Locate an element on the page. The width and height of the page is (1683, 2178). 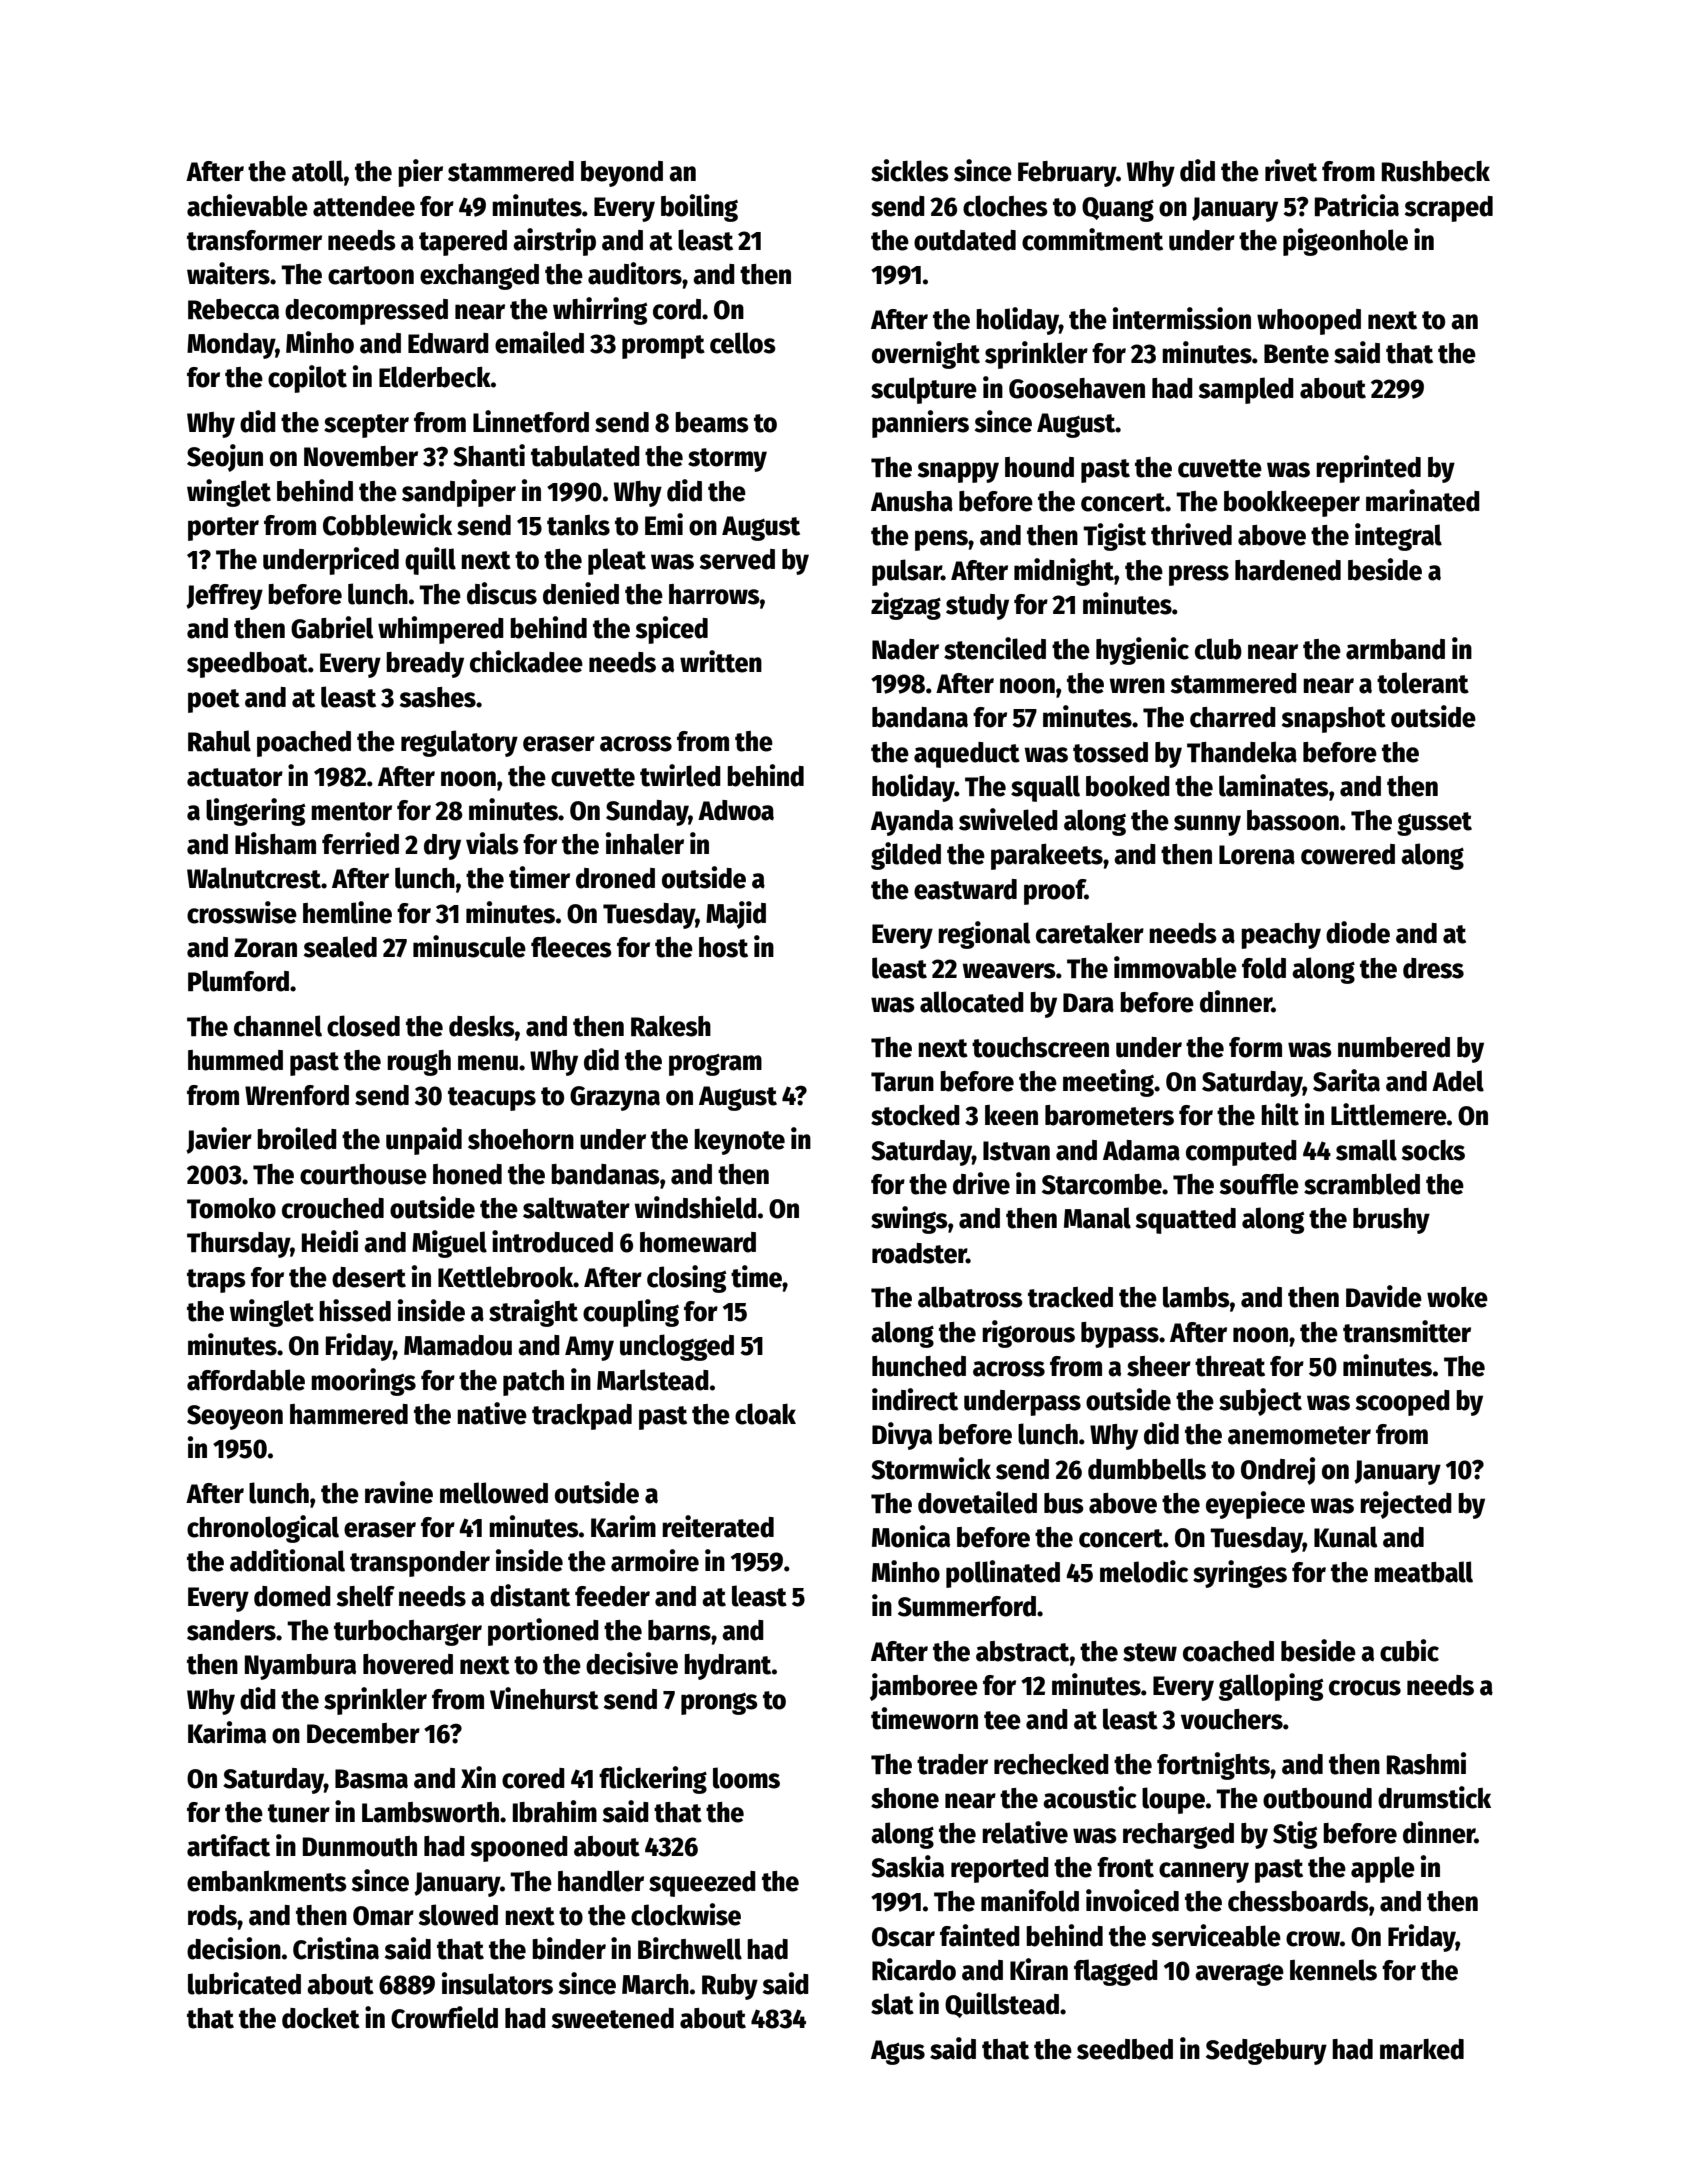
Bente is located at coordinates (1296, 354).
